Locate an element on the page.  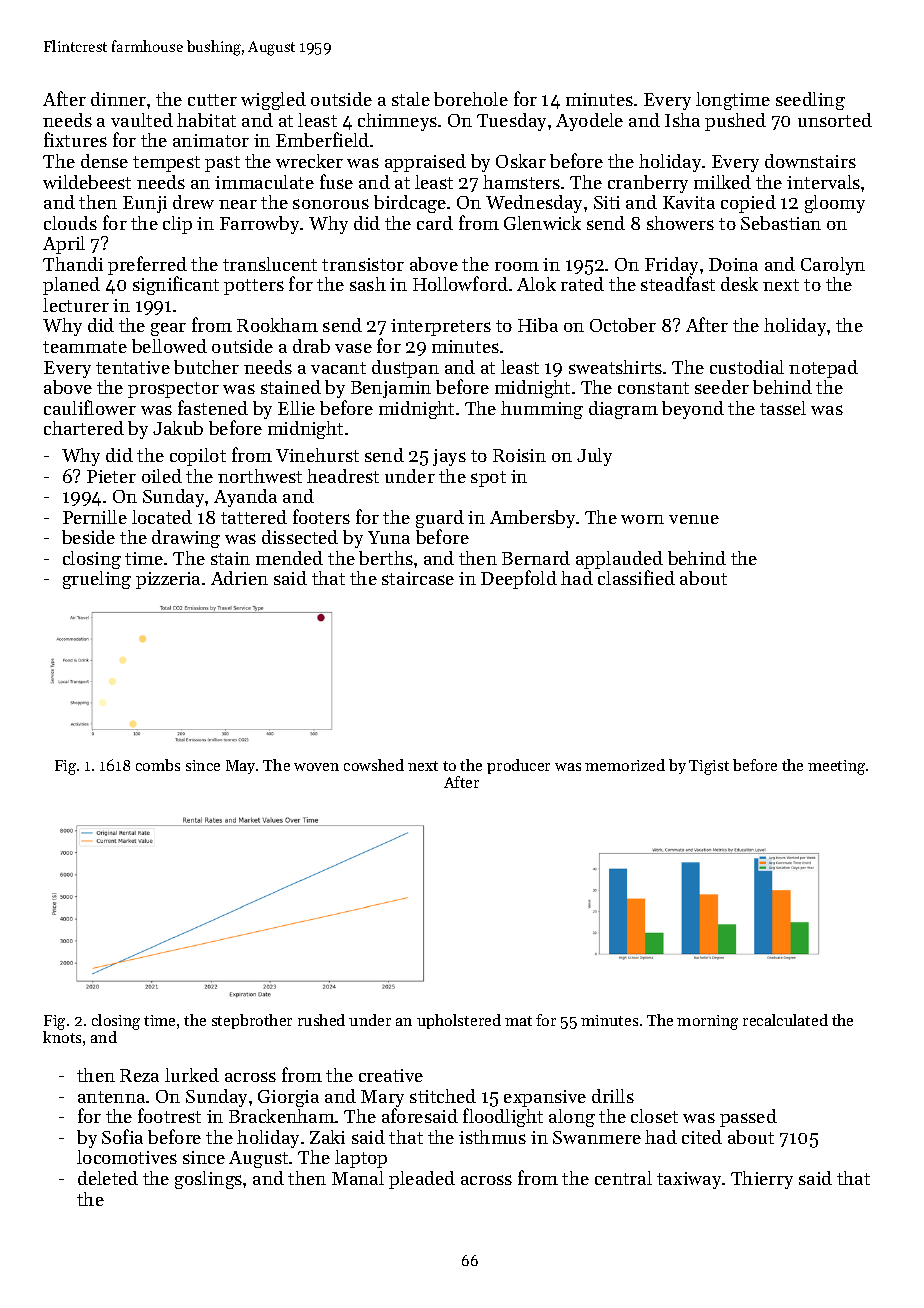
Thierry is located at coordinates (762, 1180).
